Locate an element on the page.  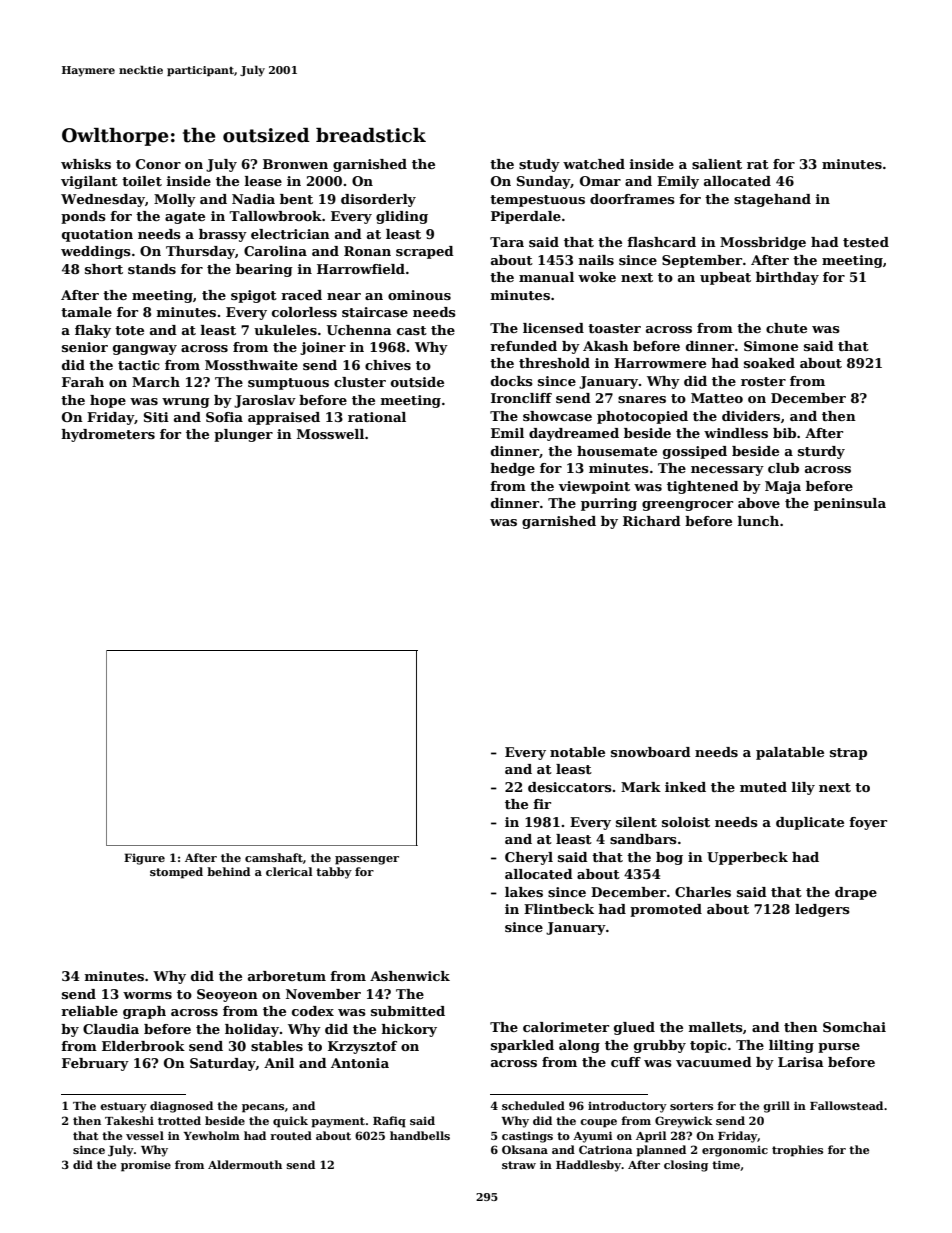
camshaft is located at coordinates (274, 857).
